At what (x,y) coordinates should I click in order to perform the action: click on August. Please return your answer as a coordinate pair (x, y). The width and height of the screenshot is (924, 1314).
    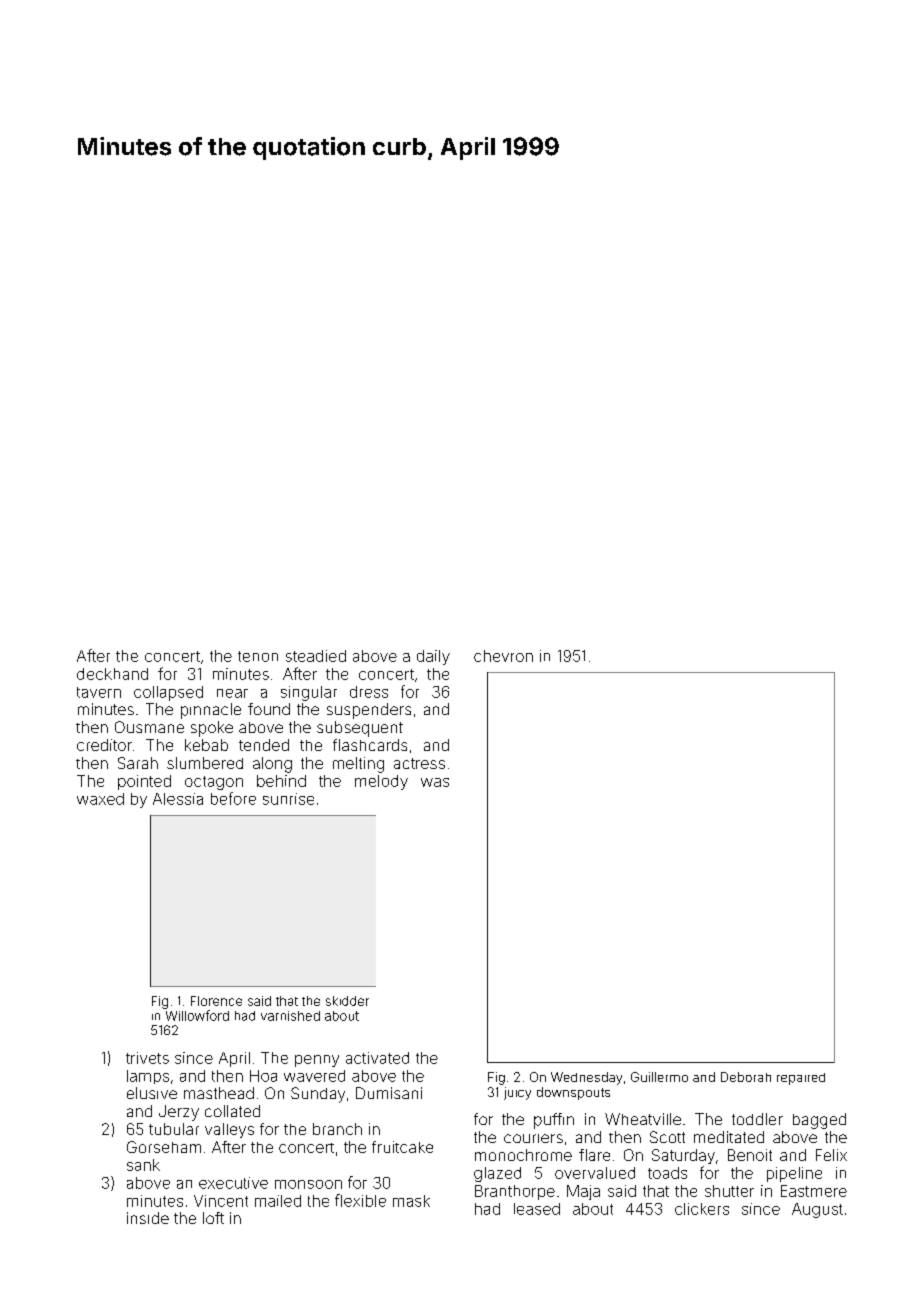
    Looking at the image, I should click on (817, 1210).
